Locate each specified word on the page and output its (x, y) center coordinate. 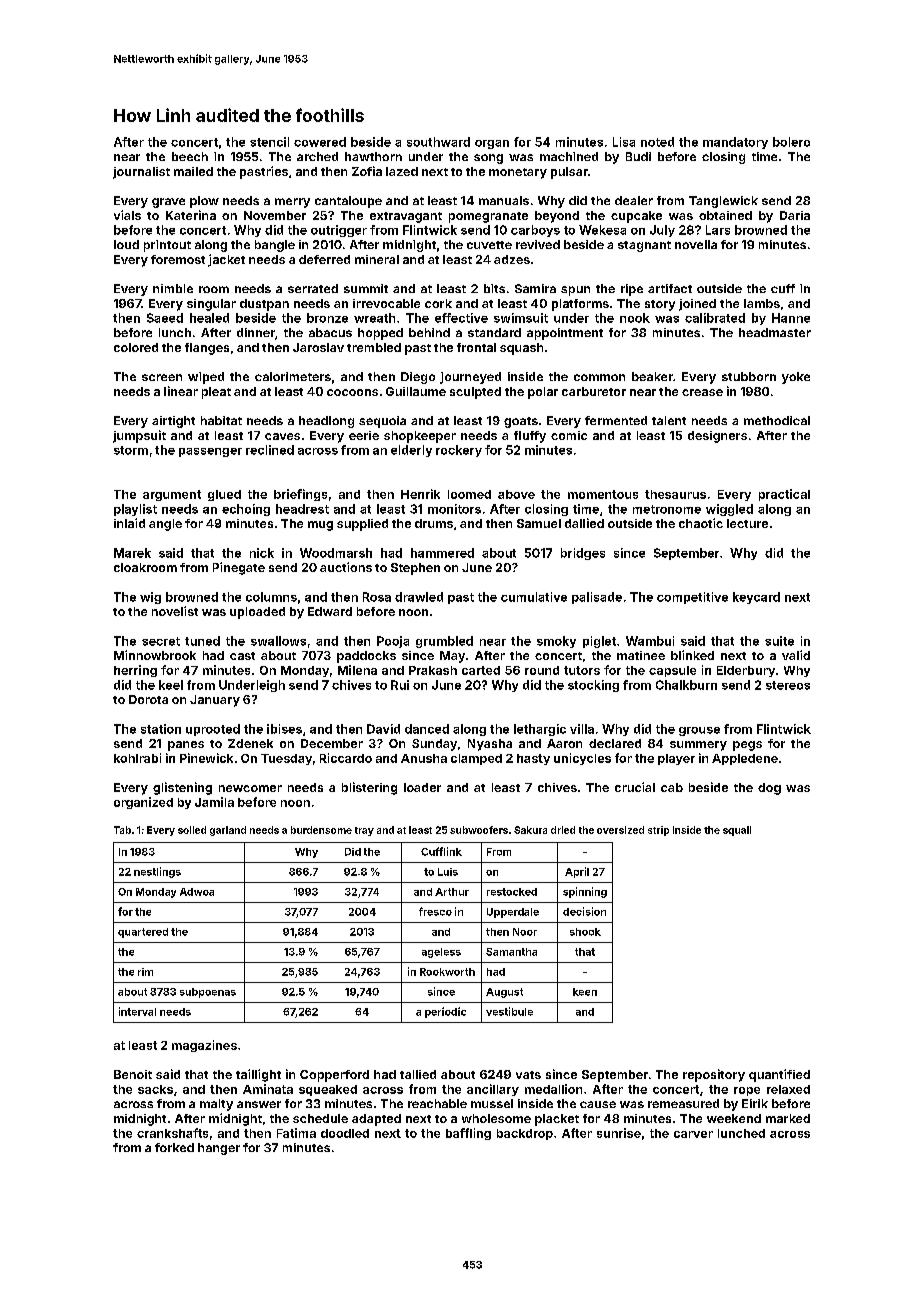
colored (136, 347)
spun (575, 291)
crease (702, 392)
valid (796, 655)
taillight (258, 1075)
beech (190, 156)
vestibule (509, 1011)
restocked (512, 892)
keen (585, 992)
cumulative (534, 597)
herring (135, 671)
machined (569, 156)
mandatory (735, 143)
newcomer (250, 788)
